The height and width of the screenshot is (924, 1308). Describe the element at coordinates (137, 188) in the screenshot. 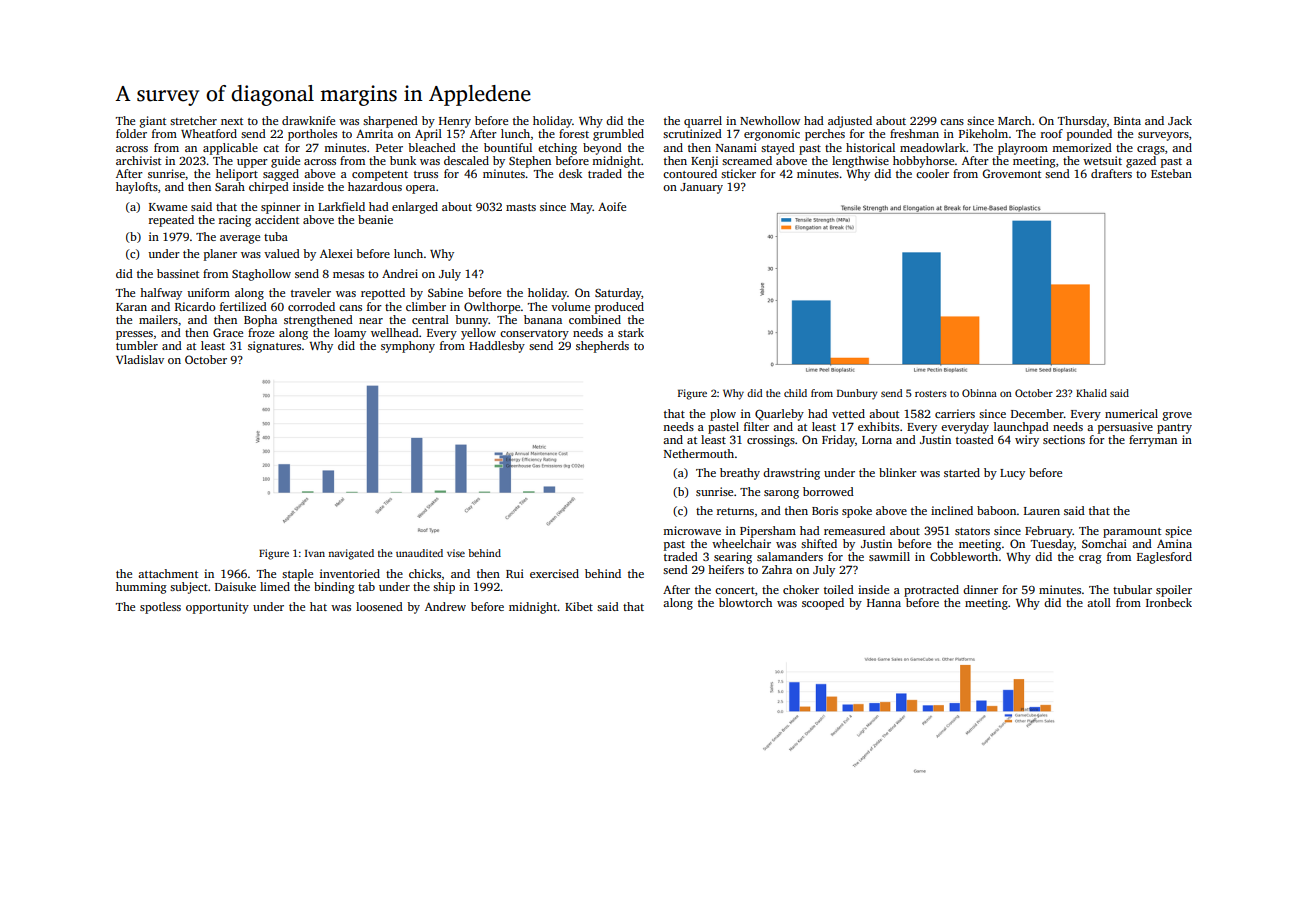

I see `haylofts` at that location.
